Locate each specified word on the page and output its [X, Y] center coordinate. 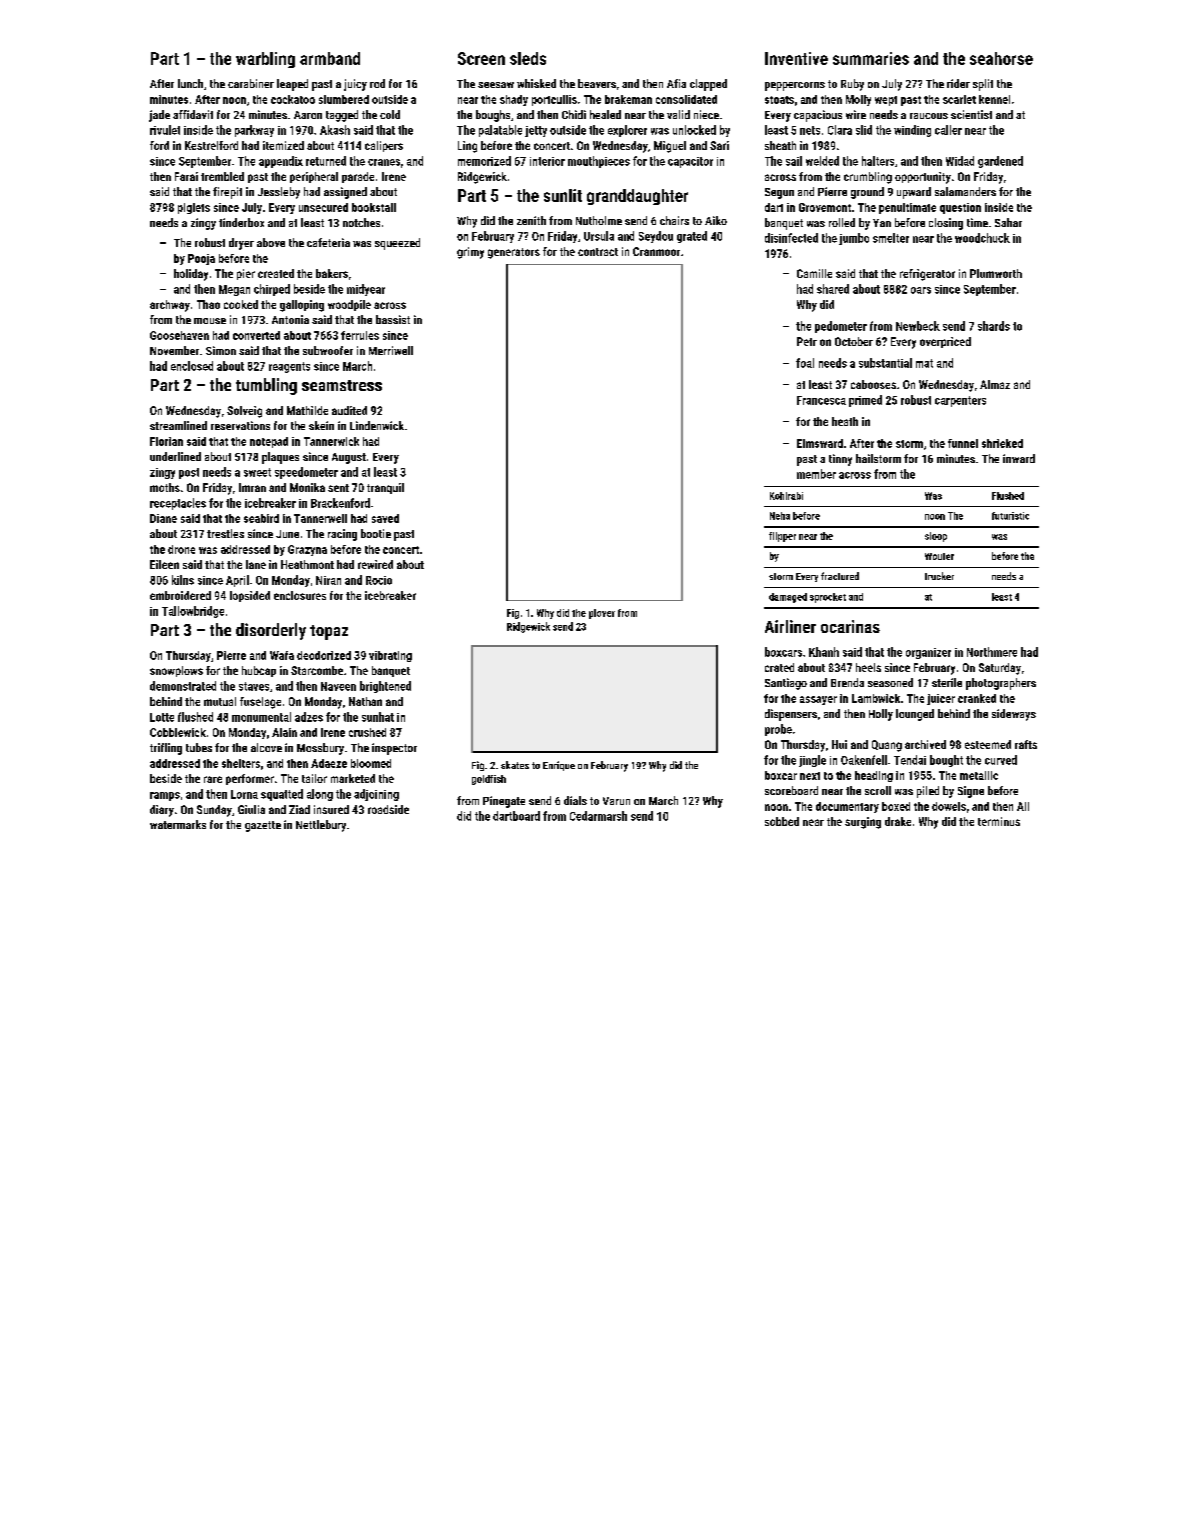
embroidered [180, 595]
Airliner [790, 626]
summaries [871, 58]
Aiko [716, 220]
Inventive [796, 58]
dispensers [791, 715]
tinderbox [241, 222]
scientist [971, 114]
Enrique [559, 766]
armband [330, 58]
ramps [165, 796]
